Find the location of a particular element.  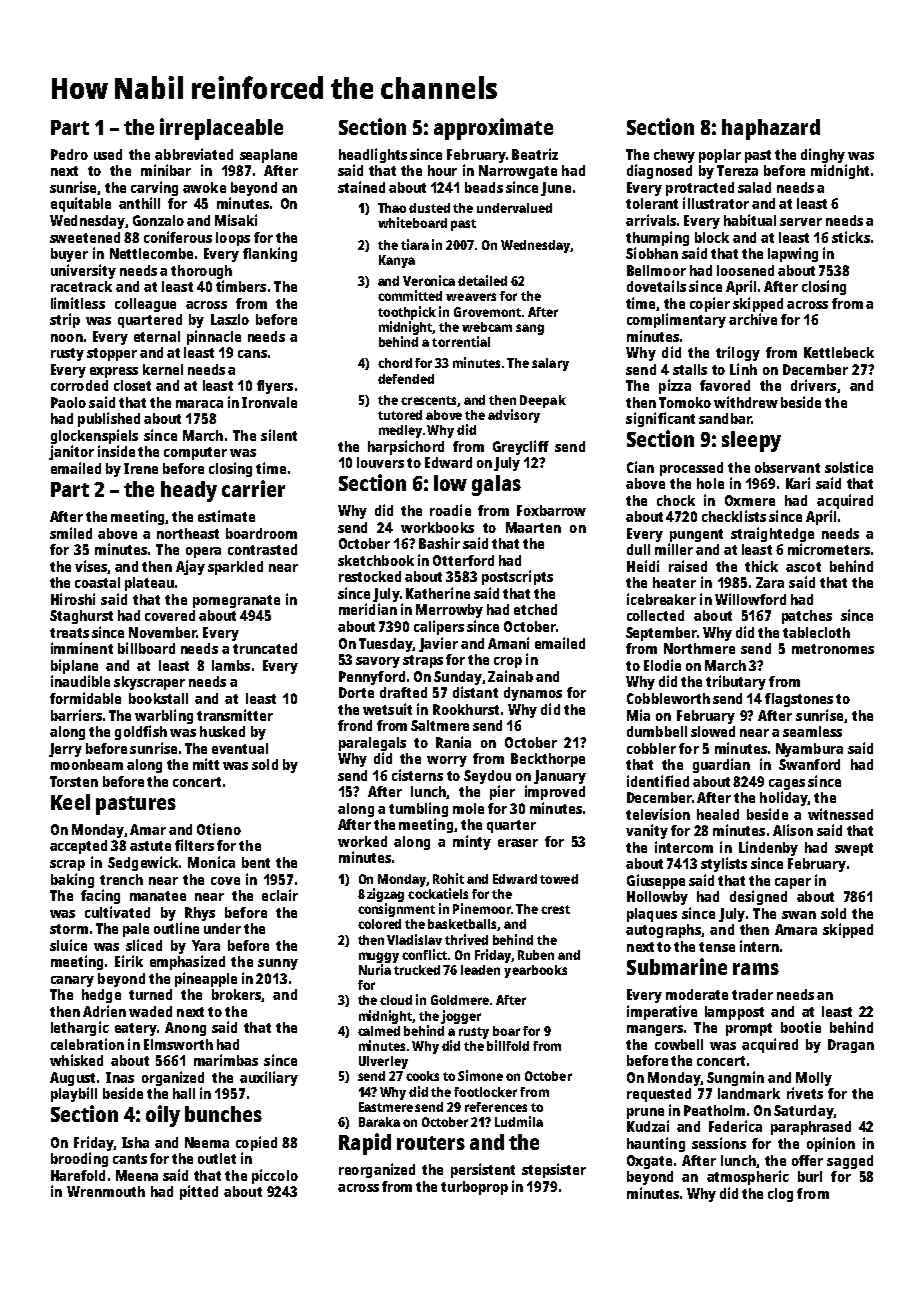

yearbooks is located at coordinates (535, 971).
